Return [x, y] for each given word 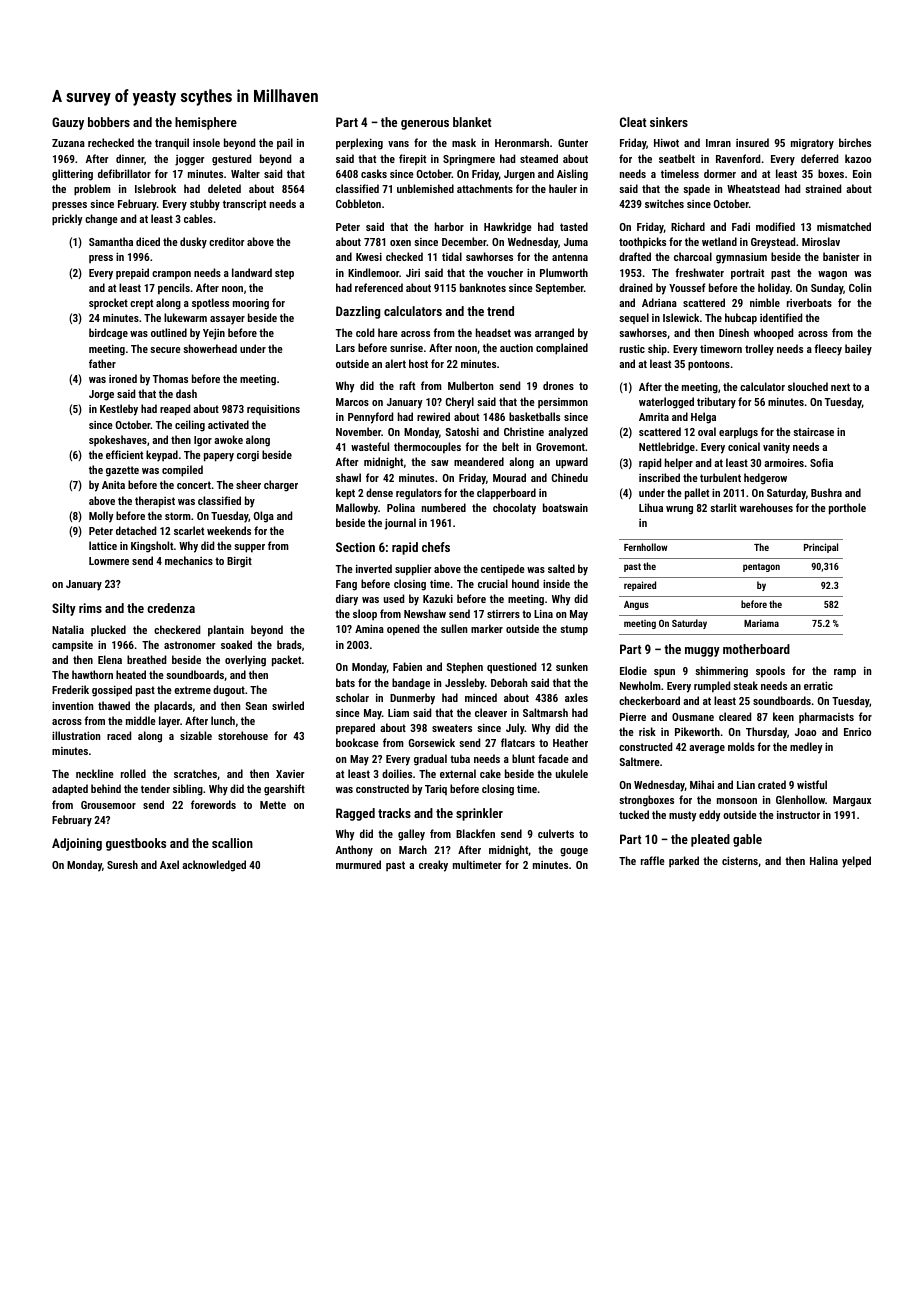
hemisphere [206, 123]
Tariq [436, 789]
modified [775, 226]
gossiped [112, 691]
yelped [856, 862]
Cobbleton [358, 203]
